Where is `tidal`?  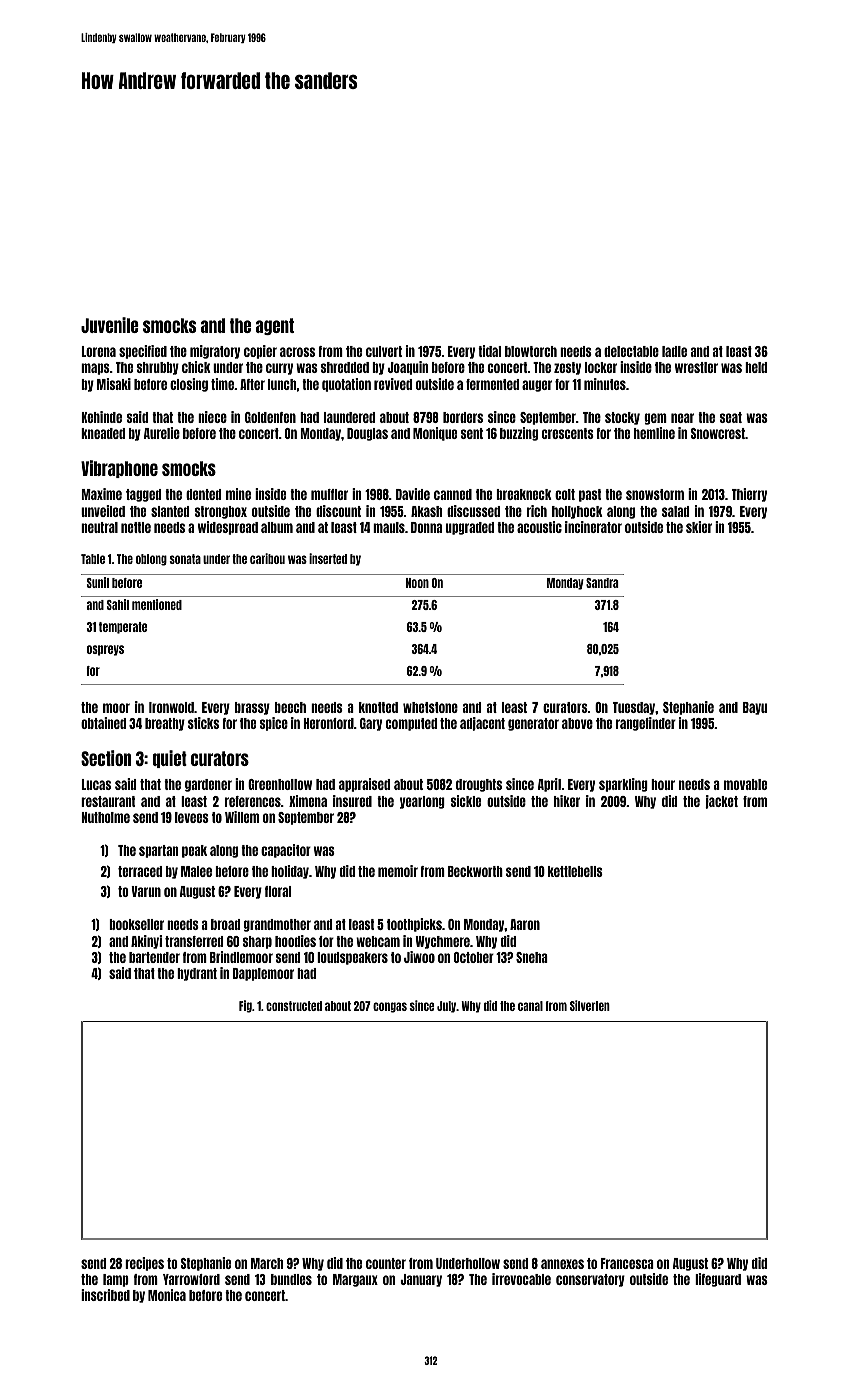
tidal is located at coordinates (489, 351).
